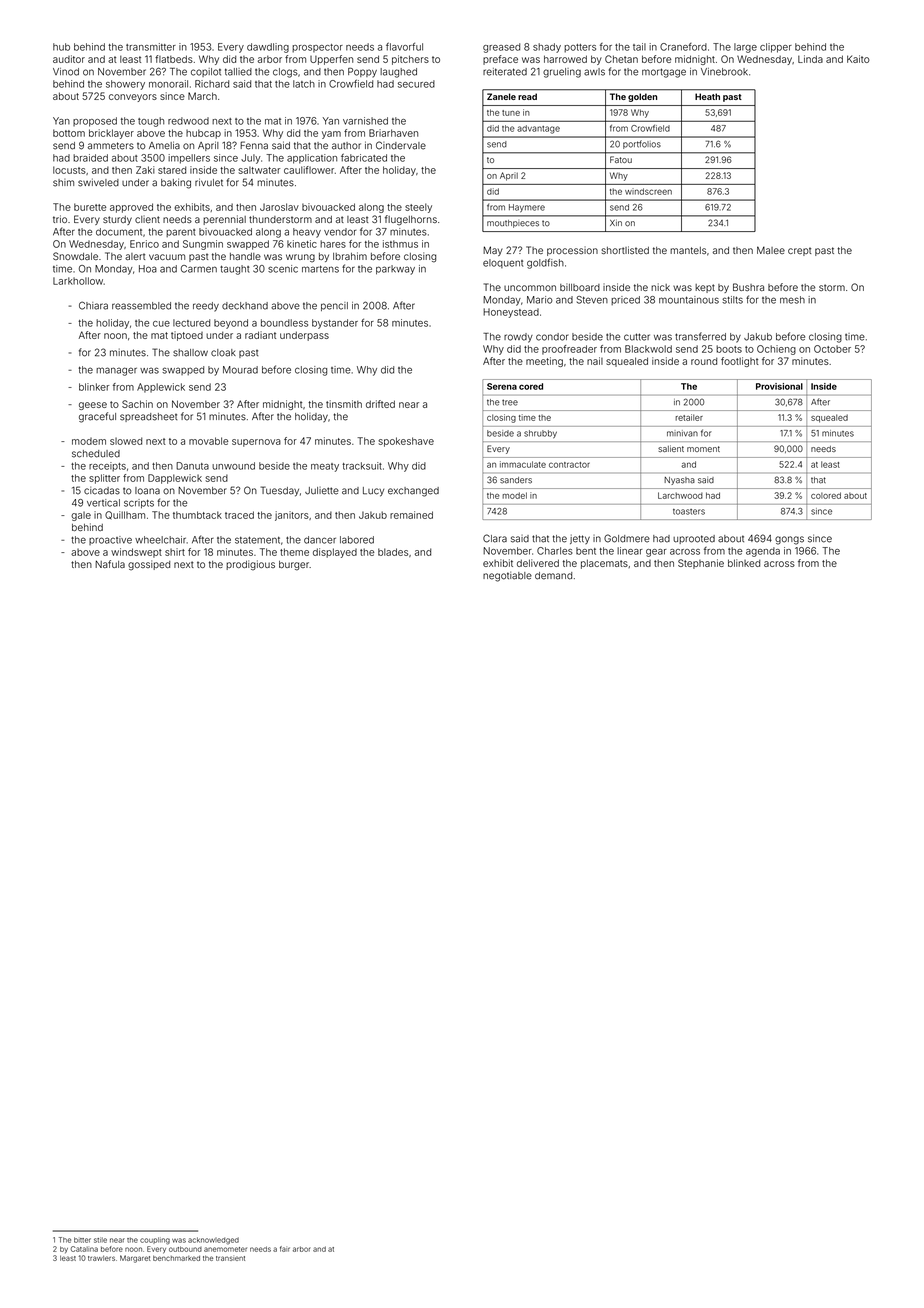  I want to click on Kaito, so click(858, 59).
